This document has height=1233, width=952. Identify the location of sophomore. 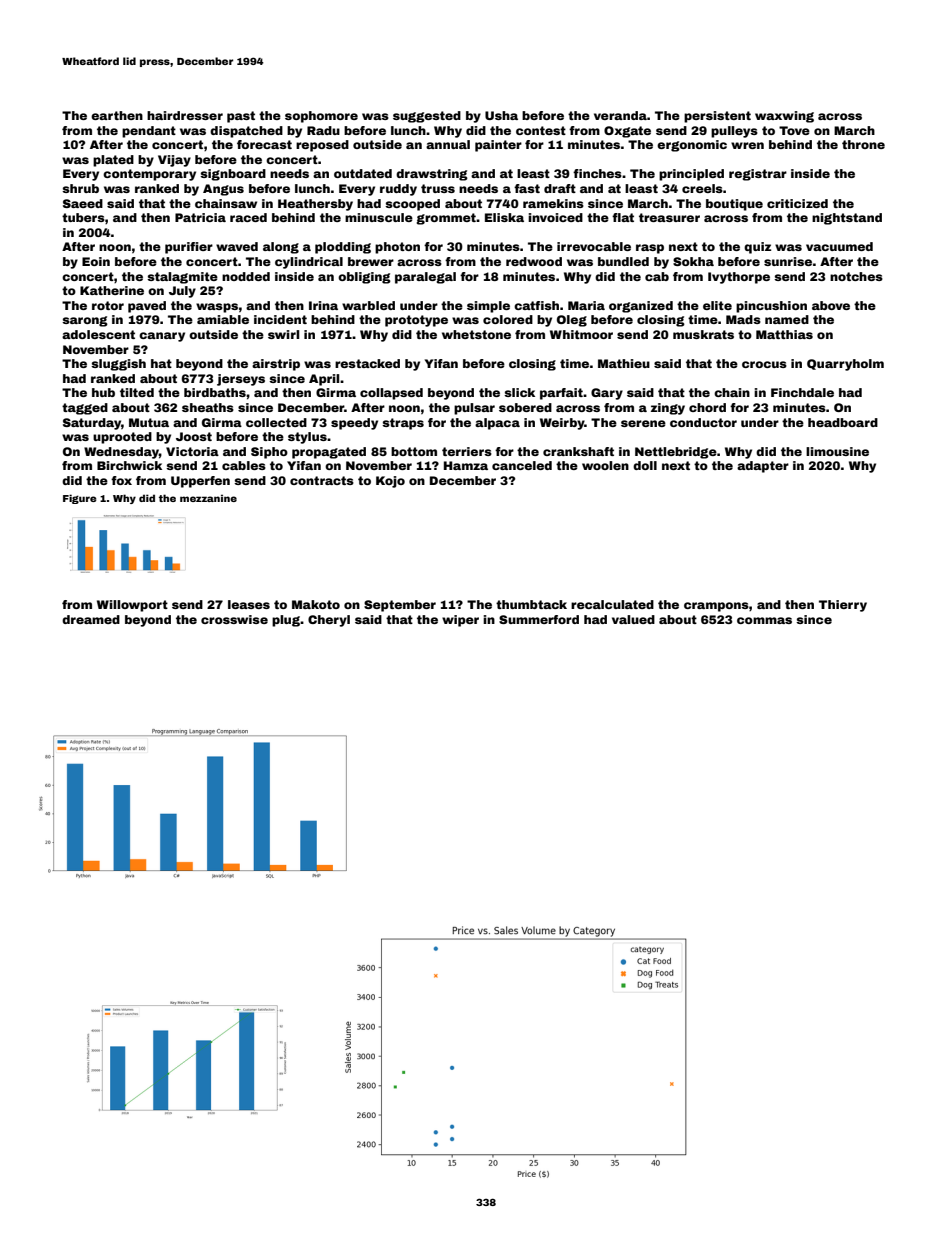
(321, 117).
